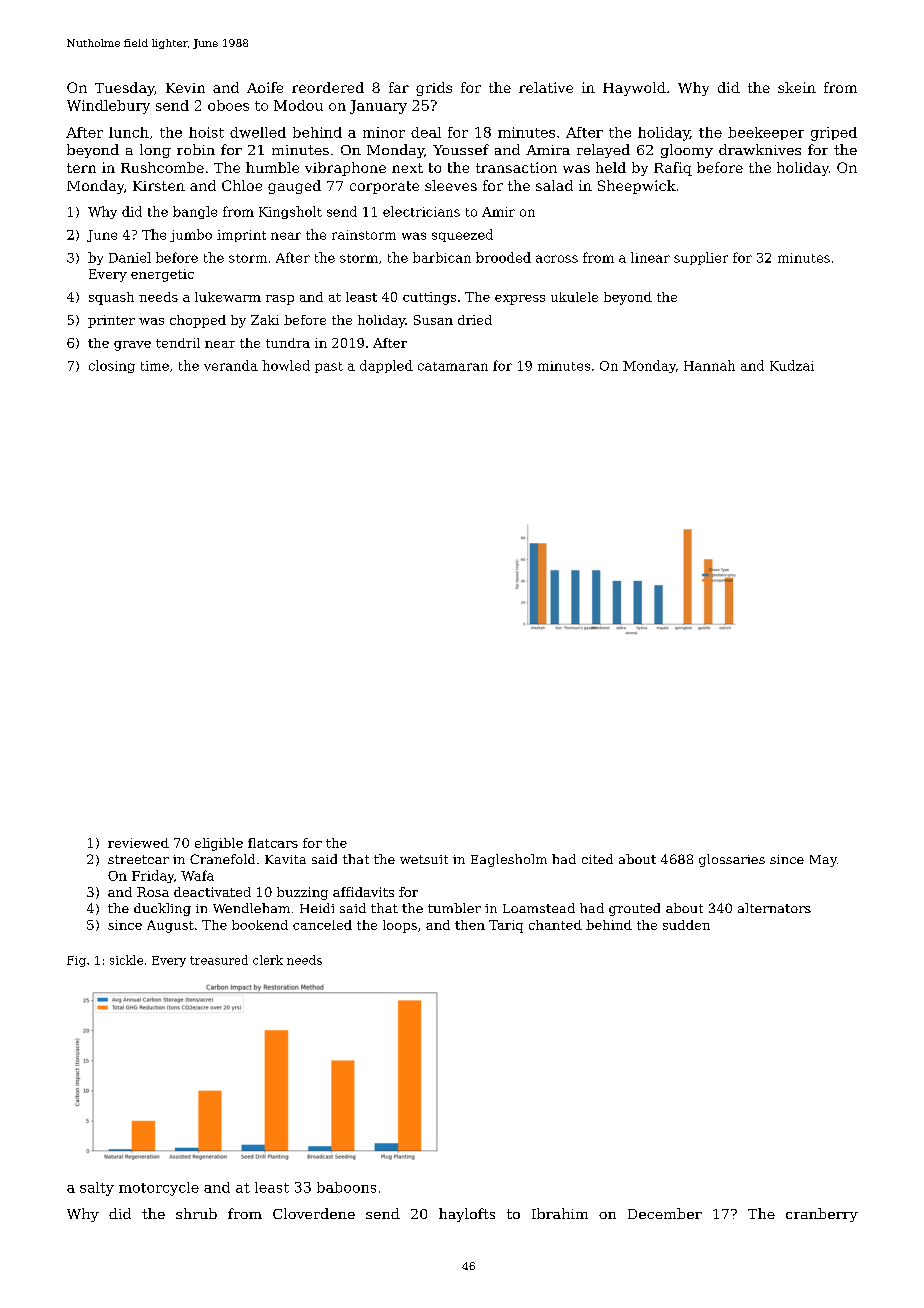 The height and width of the screenshot is (1308, 924). What do you see at coordinates (686, 925) in the screenshot?
I see `sudden` at bounding box center [686, 925].
